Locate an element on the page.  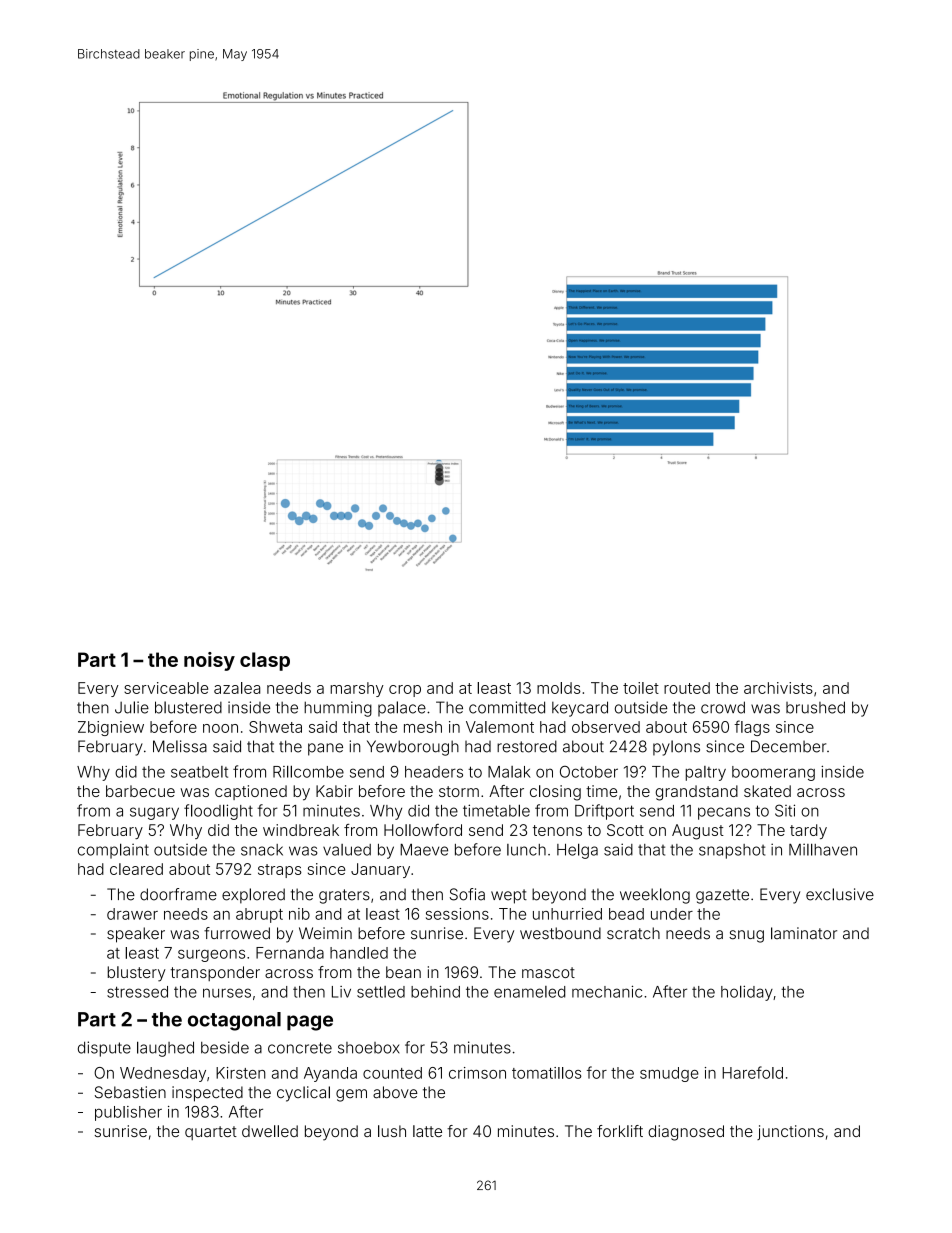
mechanic is located at coordinates (607, 991).
